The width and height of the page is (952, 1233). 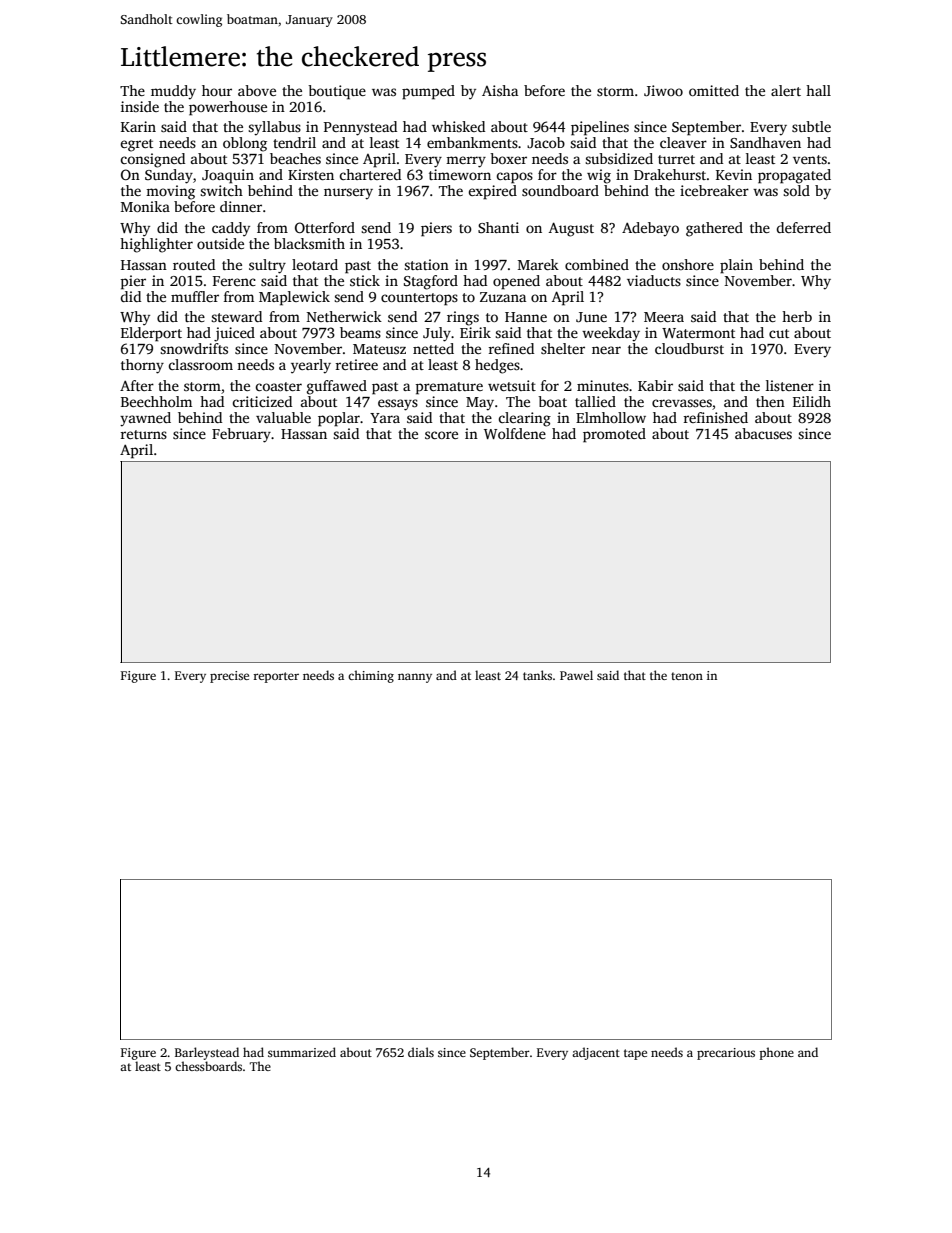 What do you see at coordinates (664, 317) in the page?
I see `Meera` at bounding box center [664, 317].
